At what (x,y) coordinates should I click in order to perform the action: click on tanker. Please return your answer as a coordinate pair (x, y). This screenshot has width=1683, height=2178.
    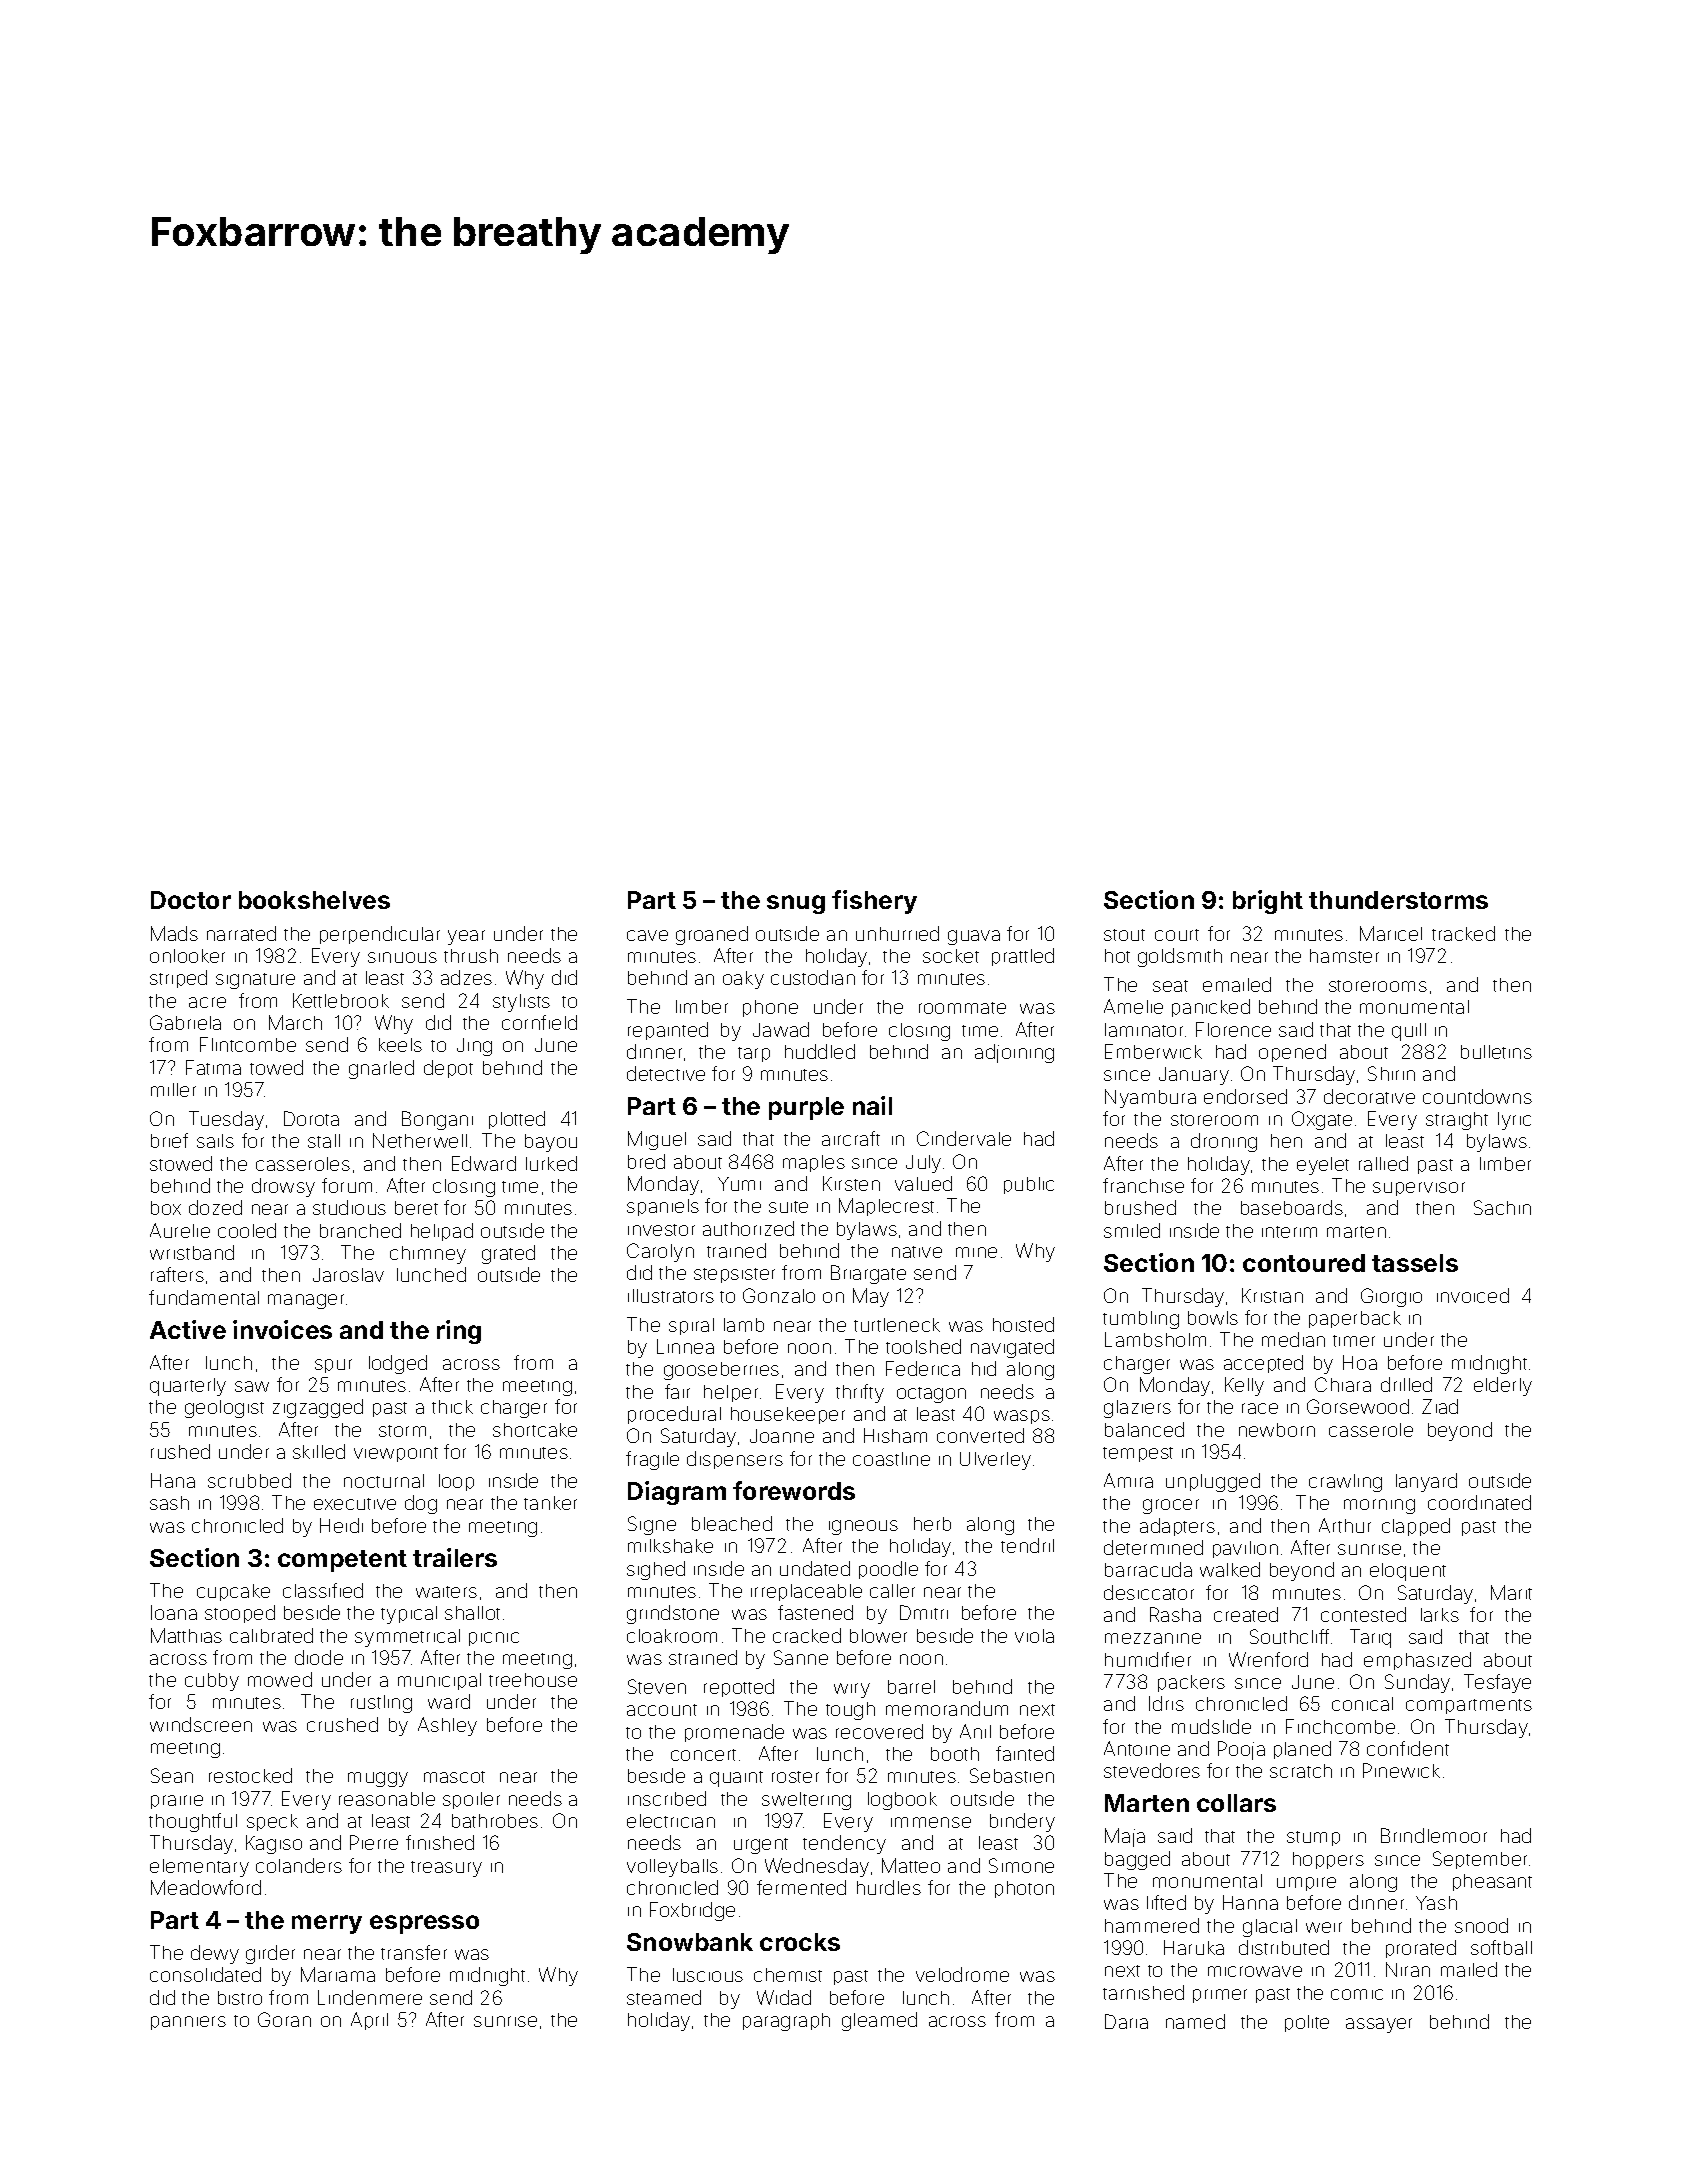
    Looking at the image, I should click on (550, 1503).
